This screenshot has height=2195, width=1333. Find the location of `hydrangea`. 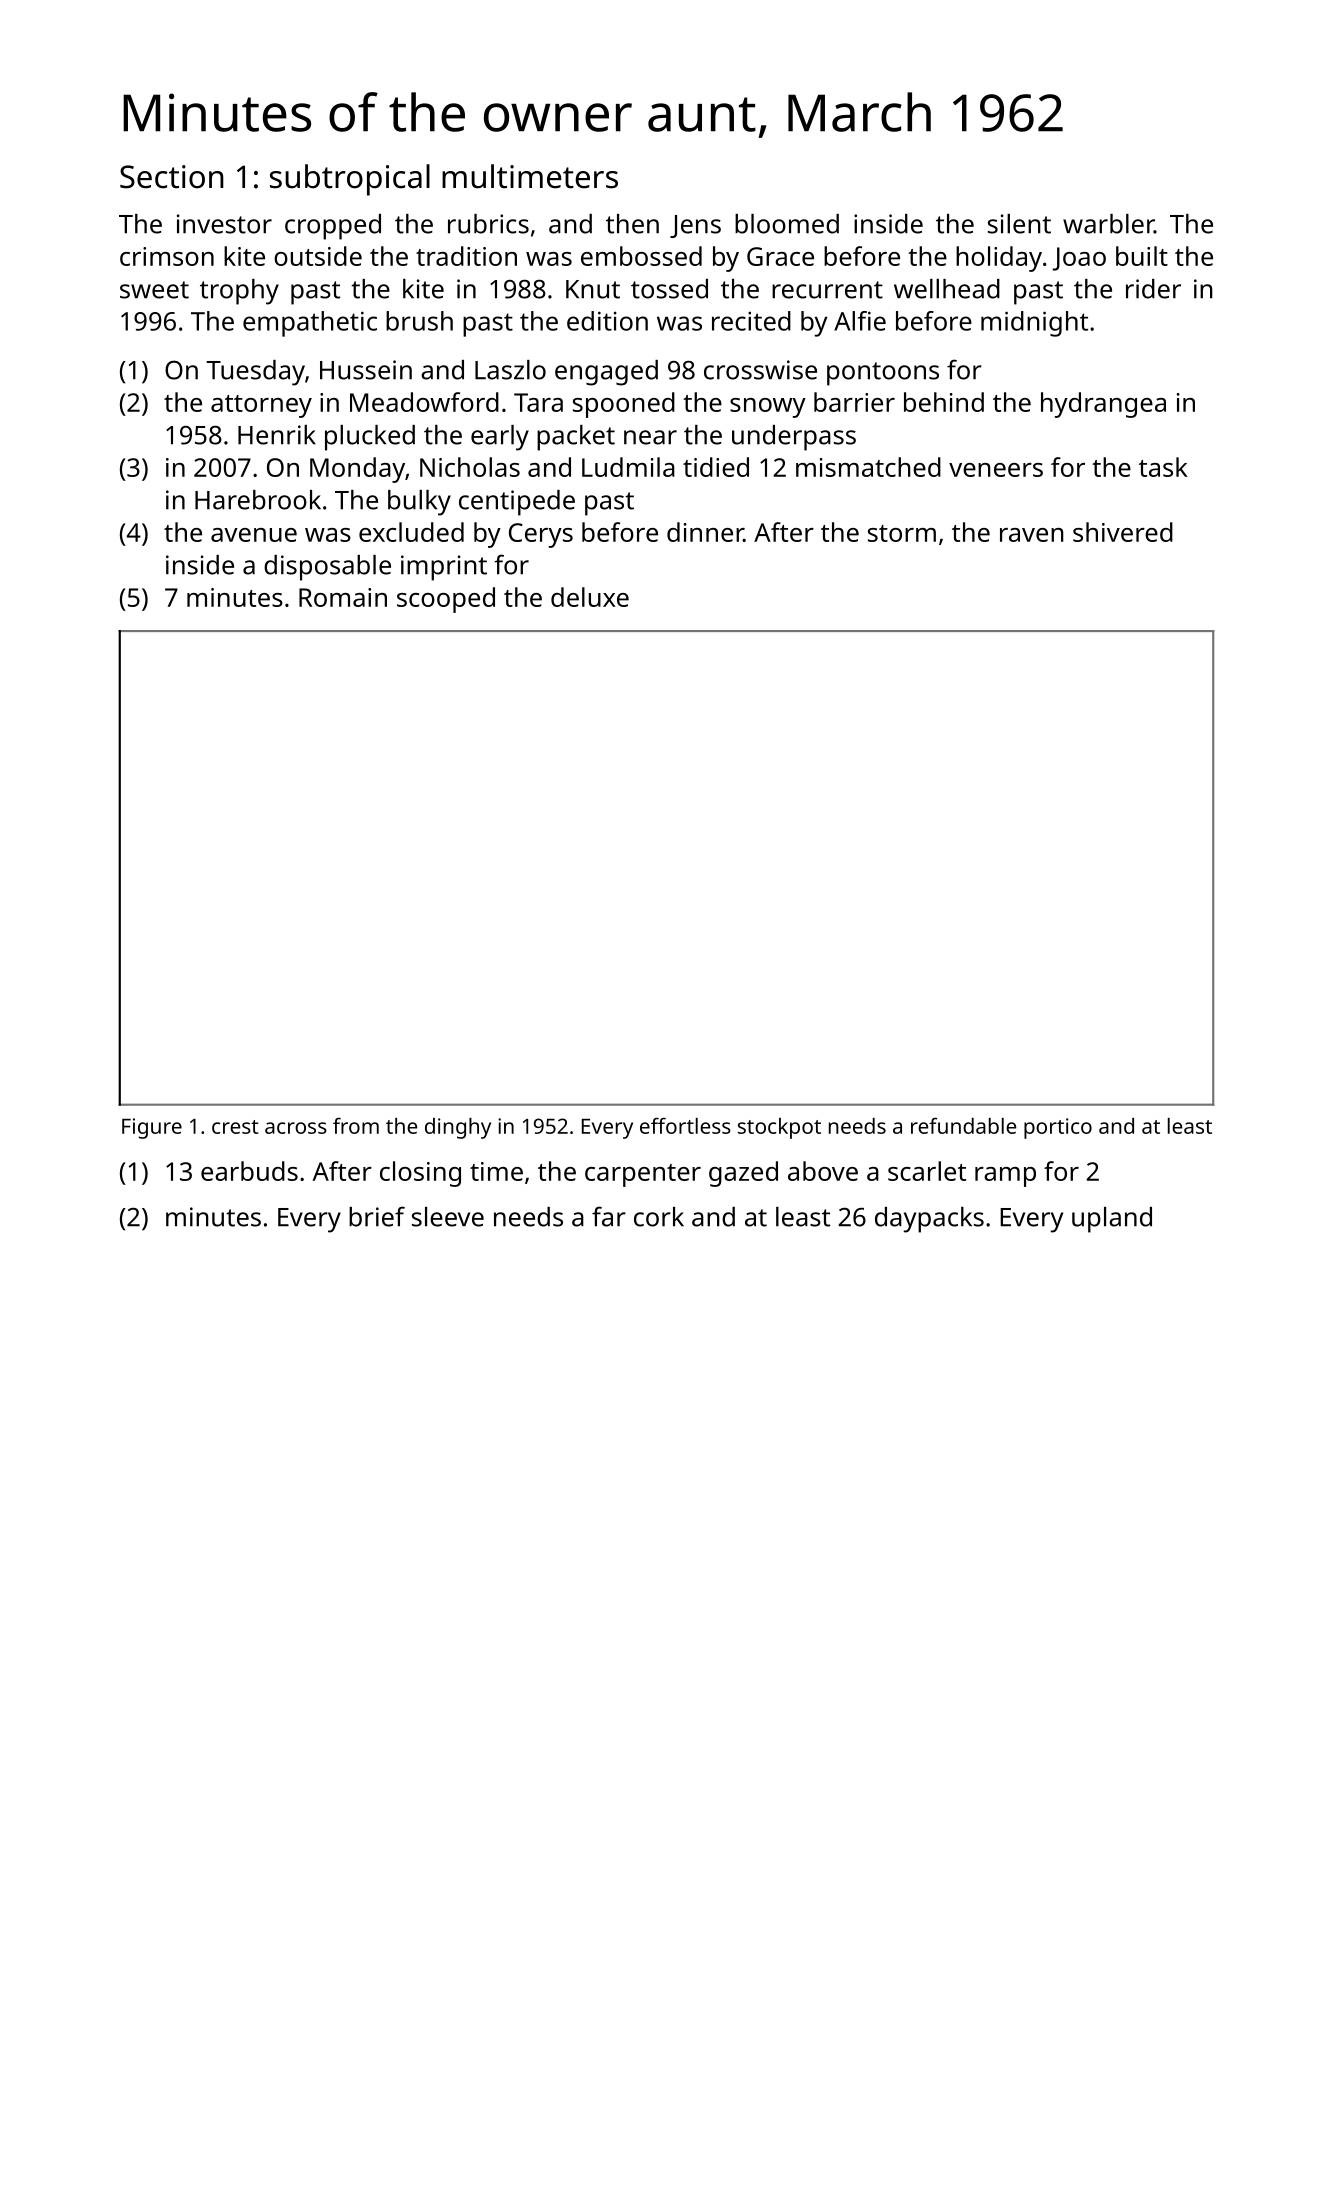

hydrangea is located at coordinates (1103, 405).
